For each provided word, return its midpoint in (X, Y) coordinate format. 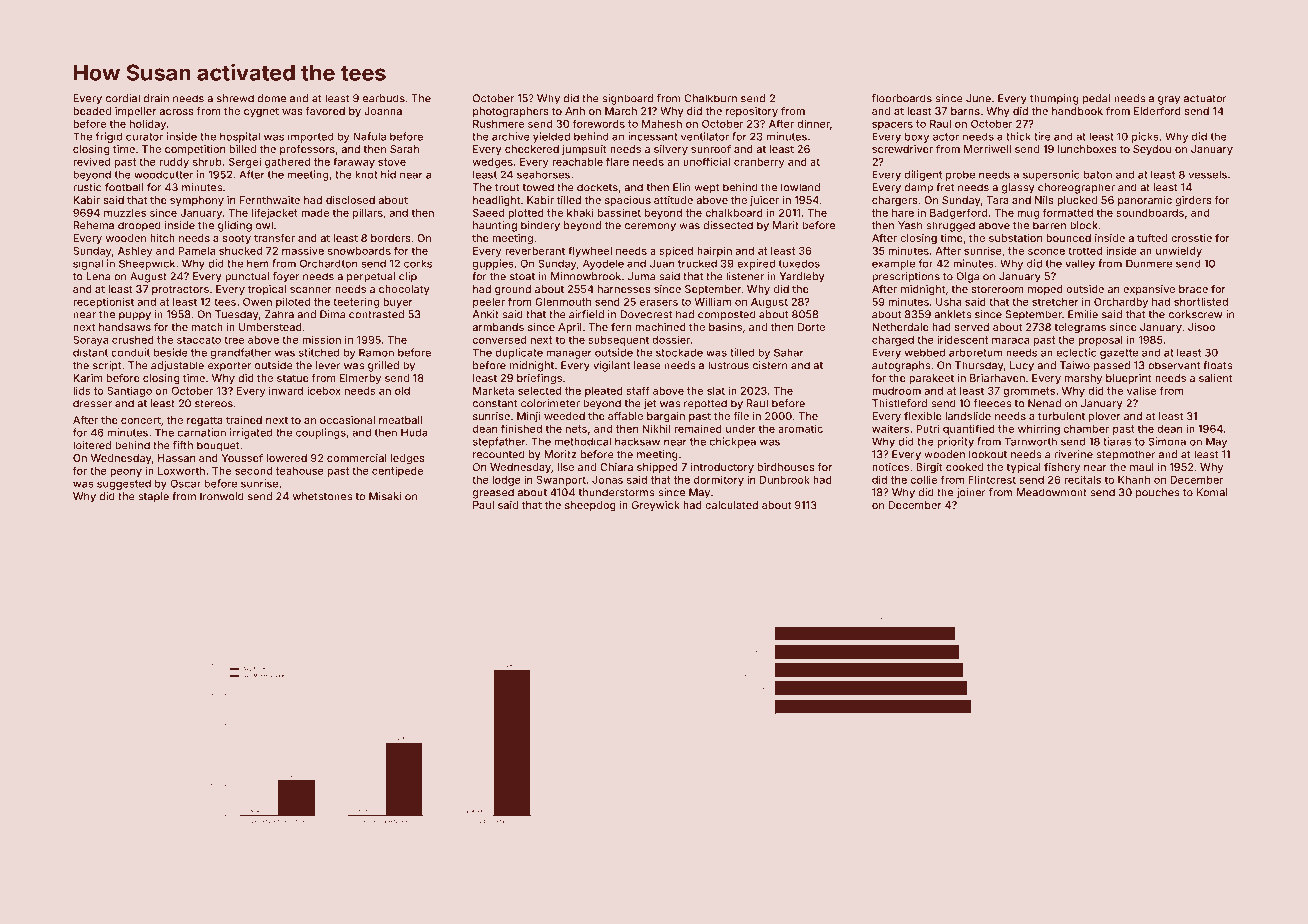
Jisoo (1201, 327)
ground (513, 290)
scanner (311, 290)
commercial (357, 458)
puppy (135, 316)
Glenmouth (563, 302)
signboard (627, 99)
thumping (1054, 99)
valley (1080, 264)
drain (156, 98)
